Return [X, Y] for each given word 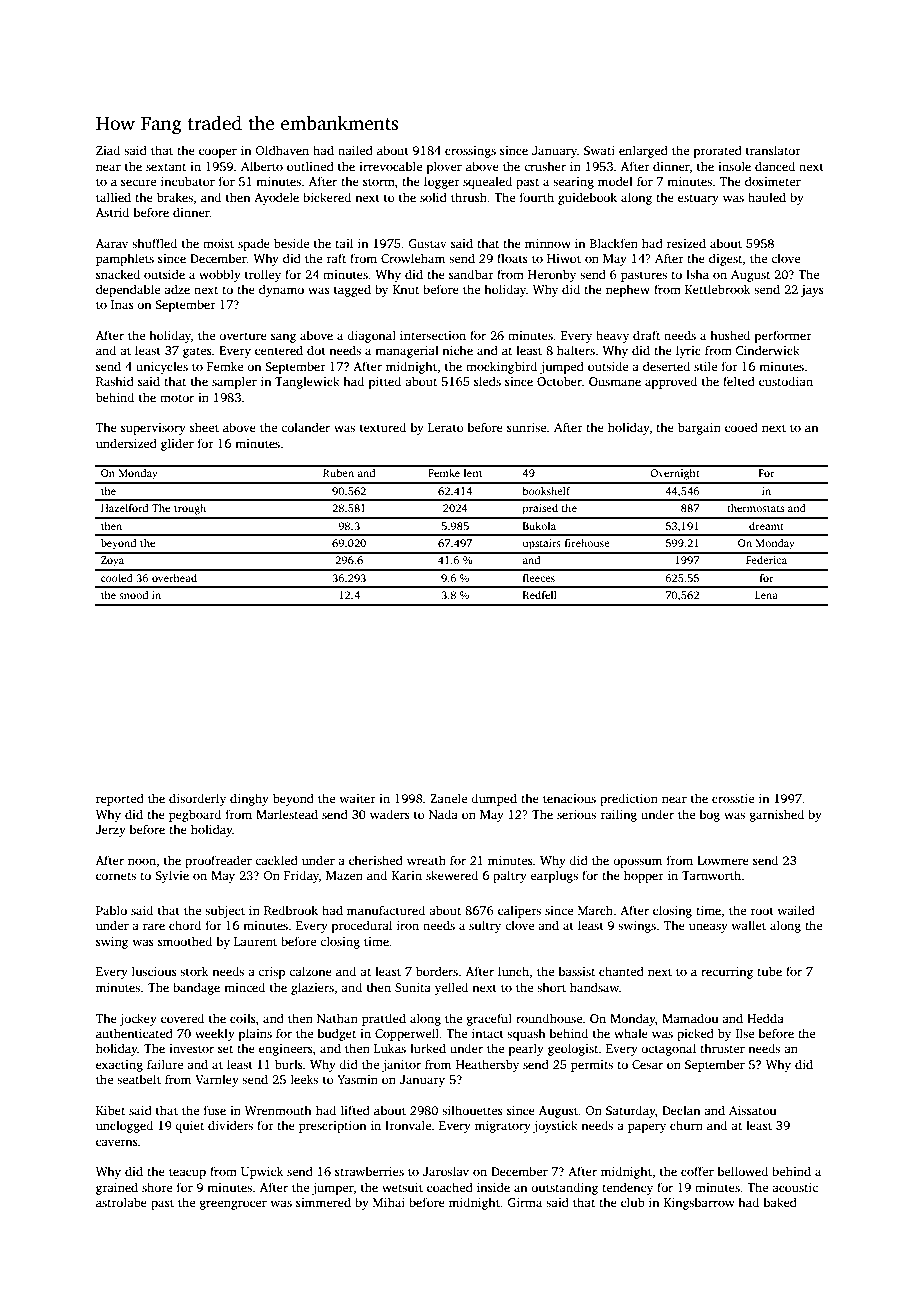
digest [726, 259]
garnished [777, 815]
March [595, 910]
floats [512, 258]
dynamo [281, 290]
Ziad [108, 150]
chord [185, 925]
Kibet [110, 1110]
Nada [443, 814]
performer [783, 336]
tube [769, 971]
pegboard [195, 815]
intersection [433, 335]
